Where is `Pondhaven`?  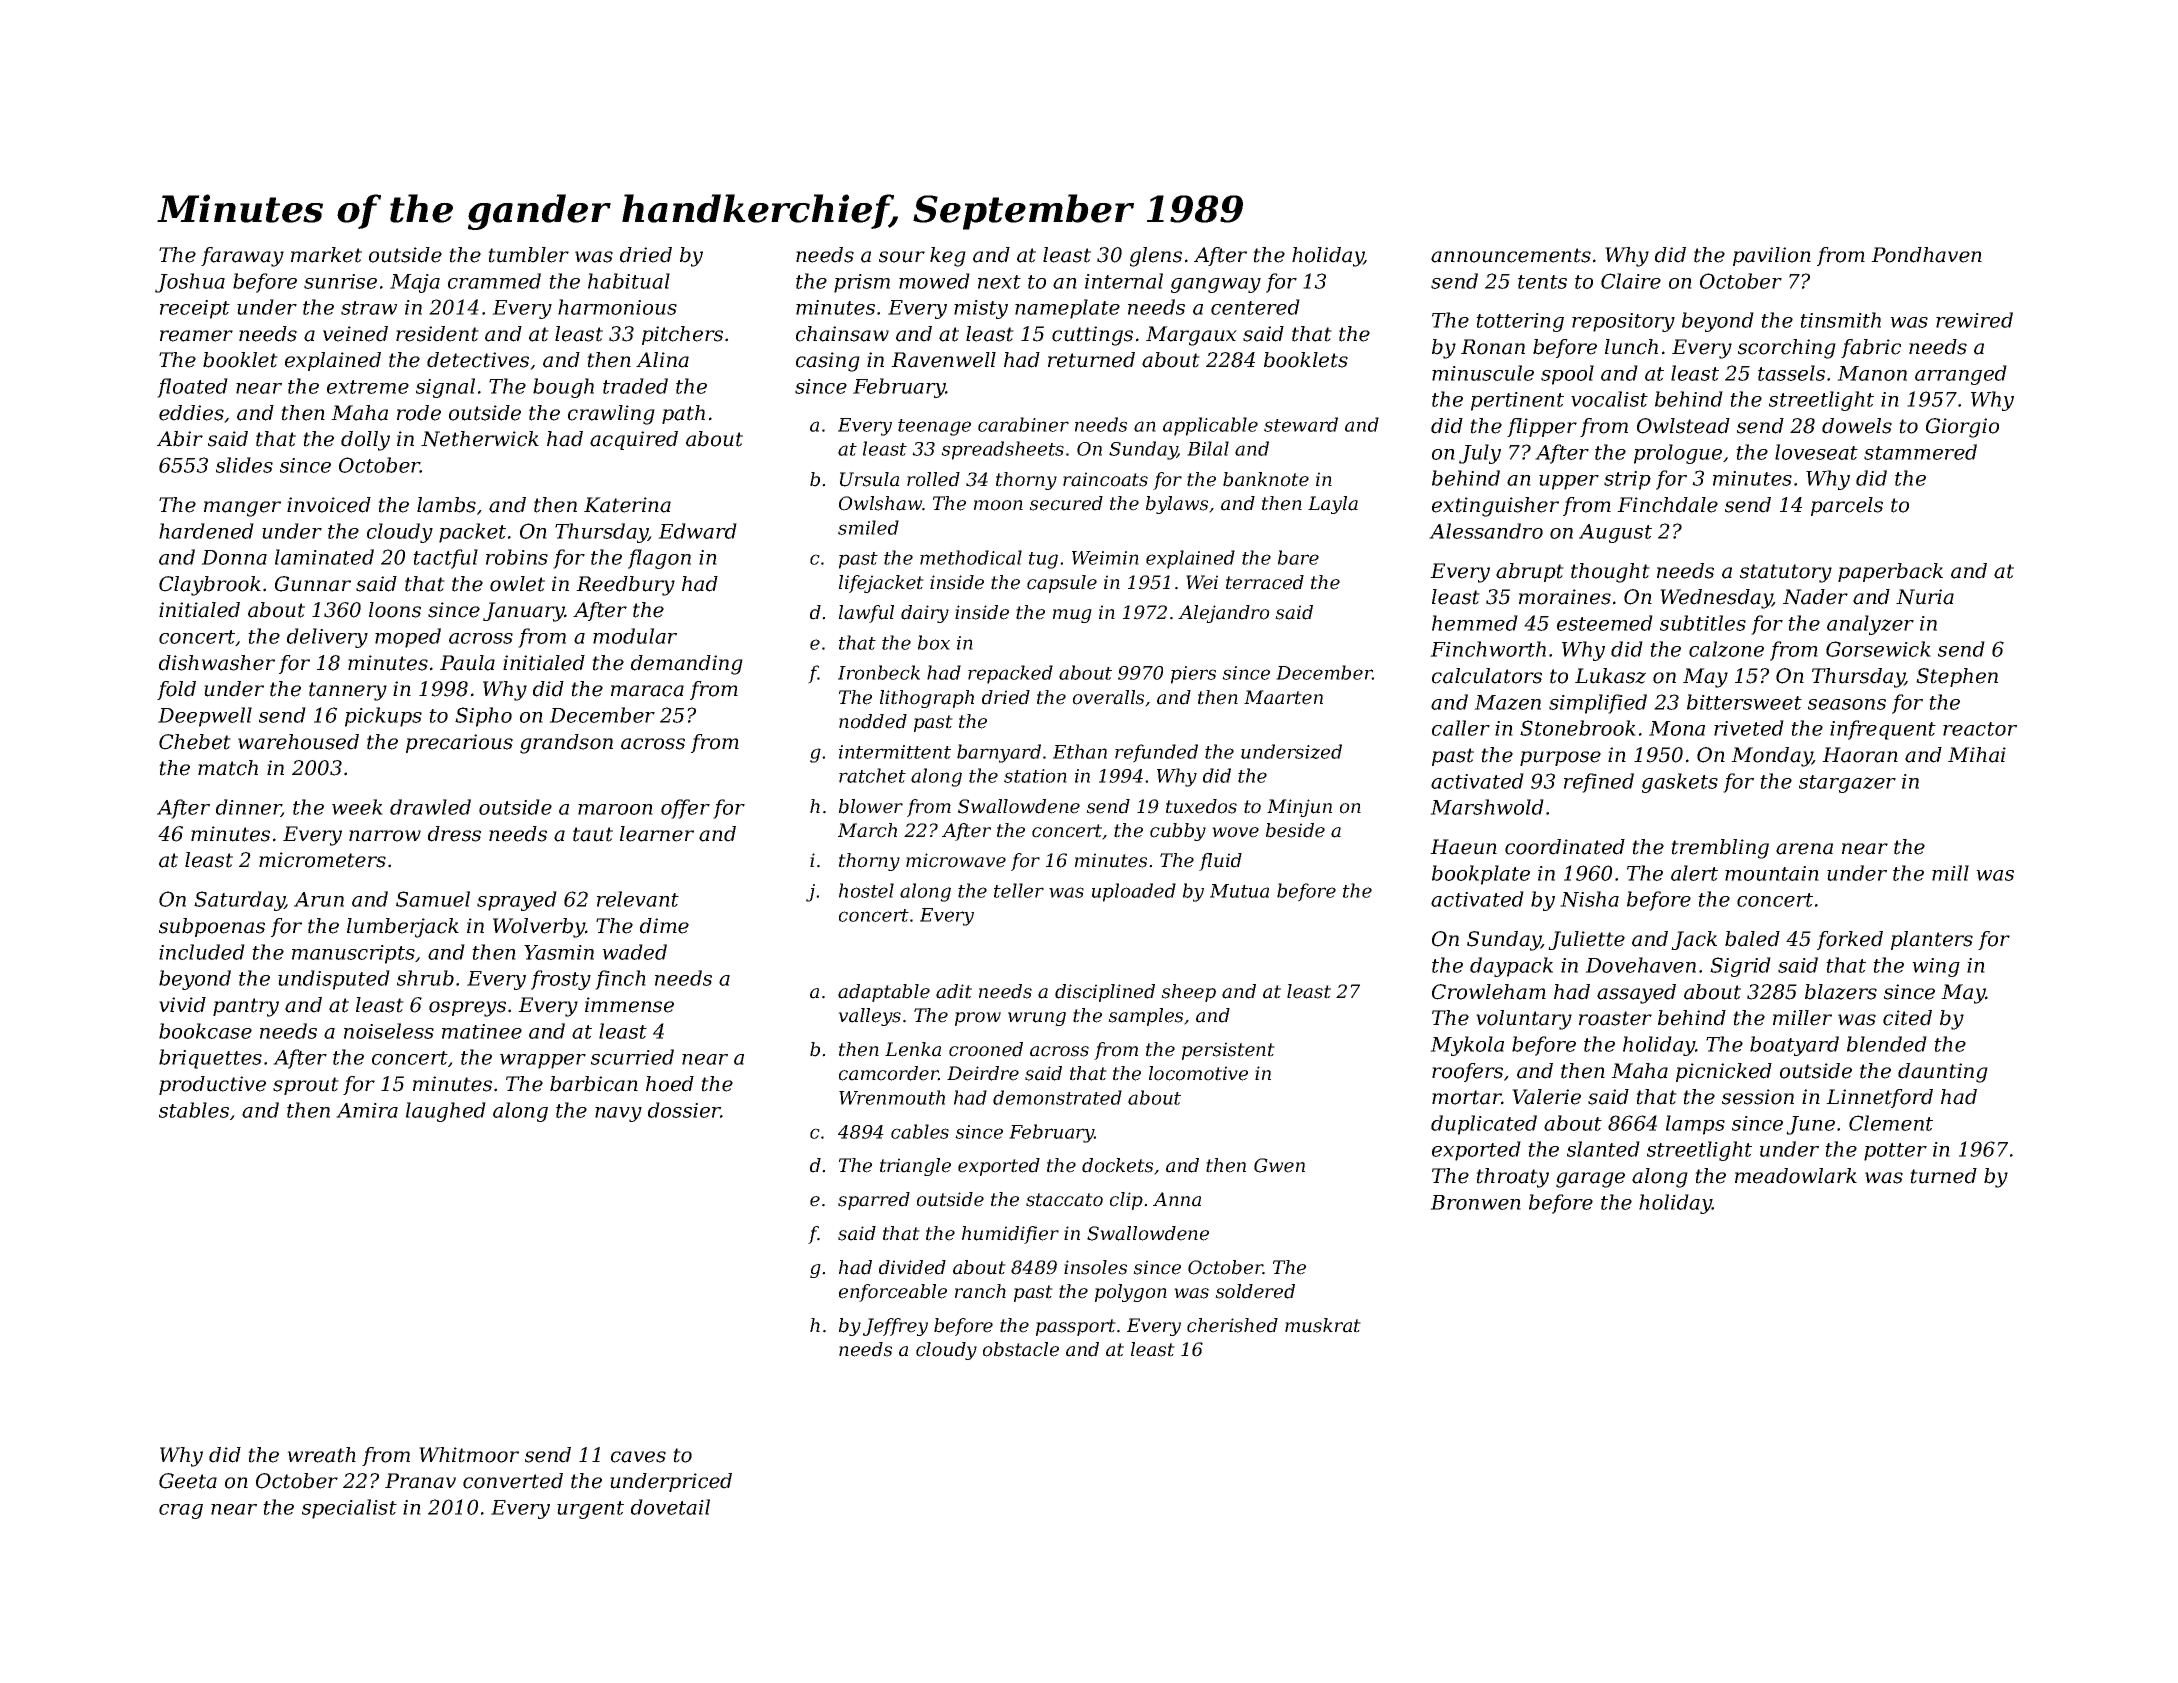
Pondhaven is located at coordinates (1926, 255).
